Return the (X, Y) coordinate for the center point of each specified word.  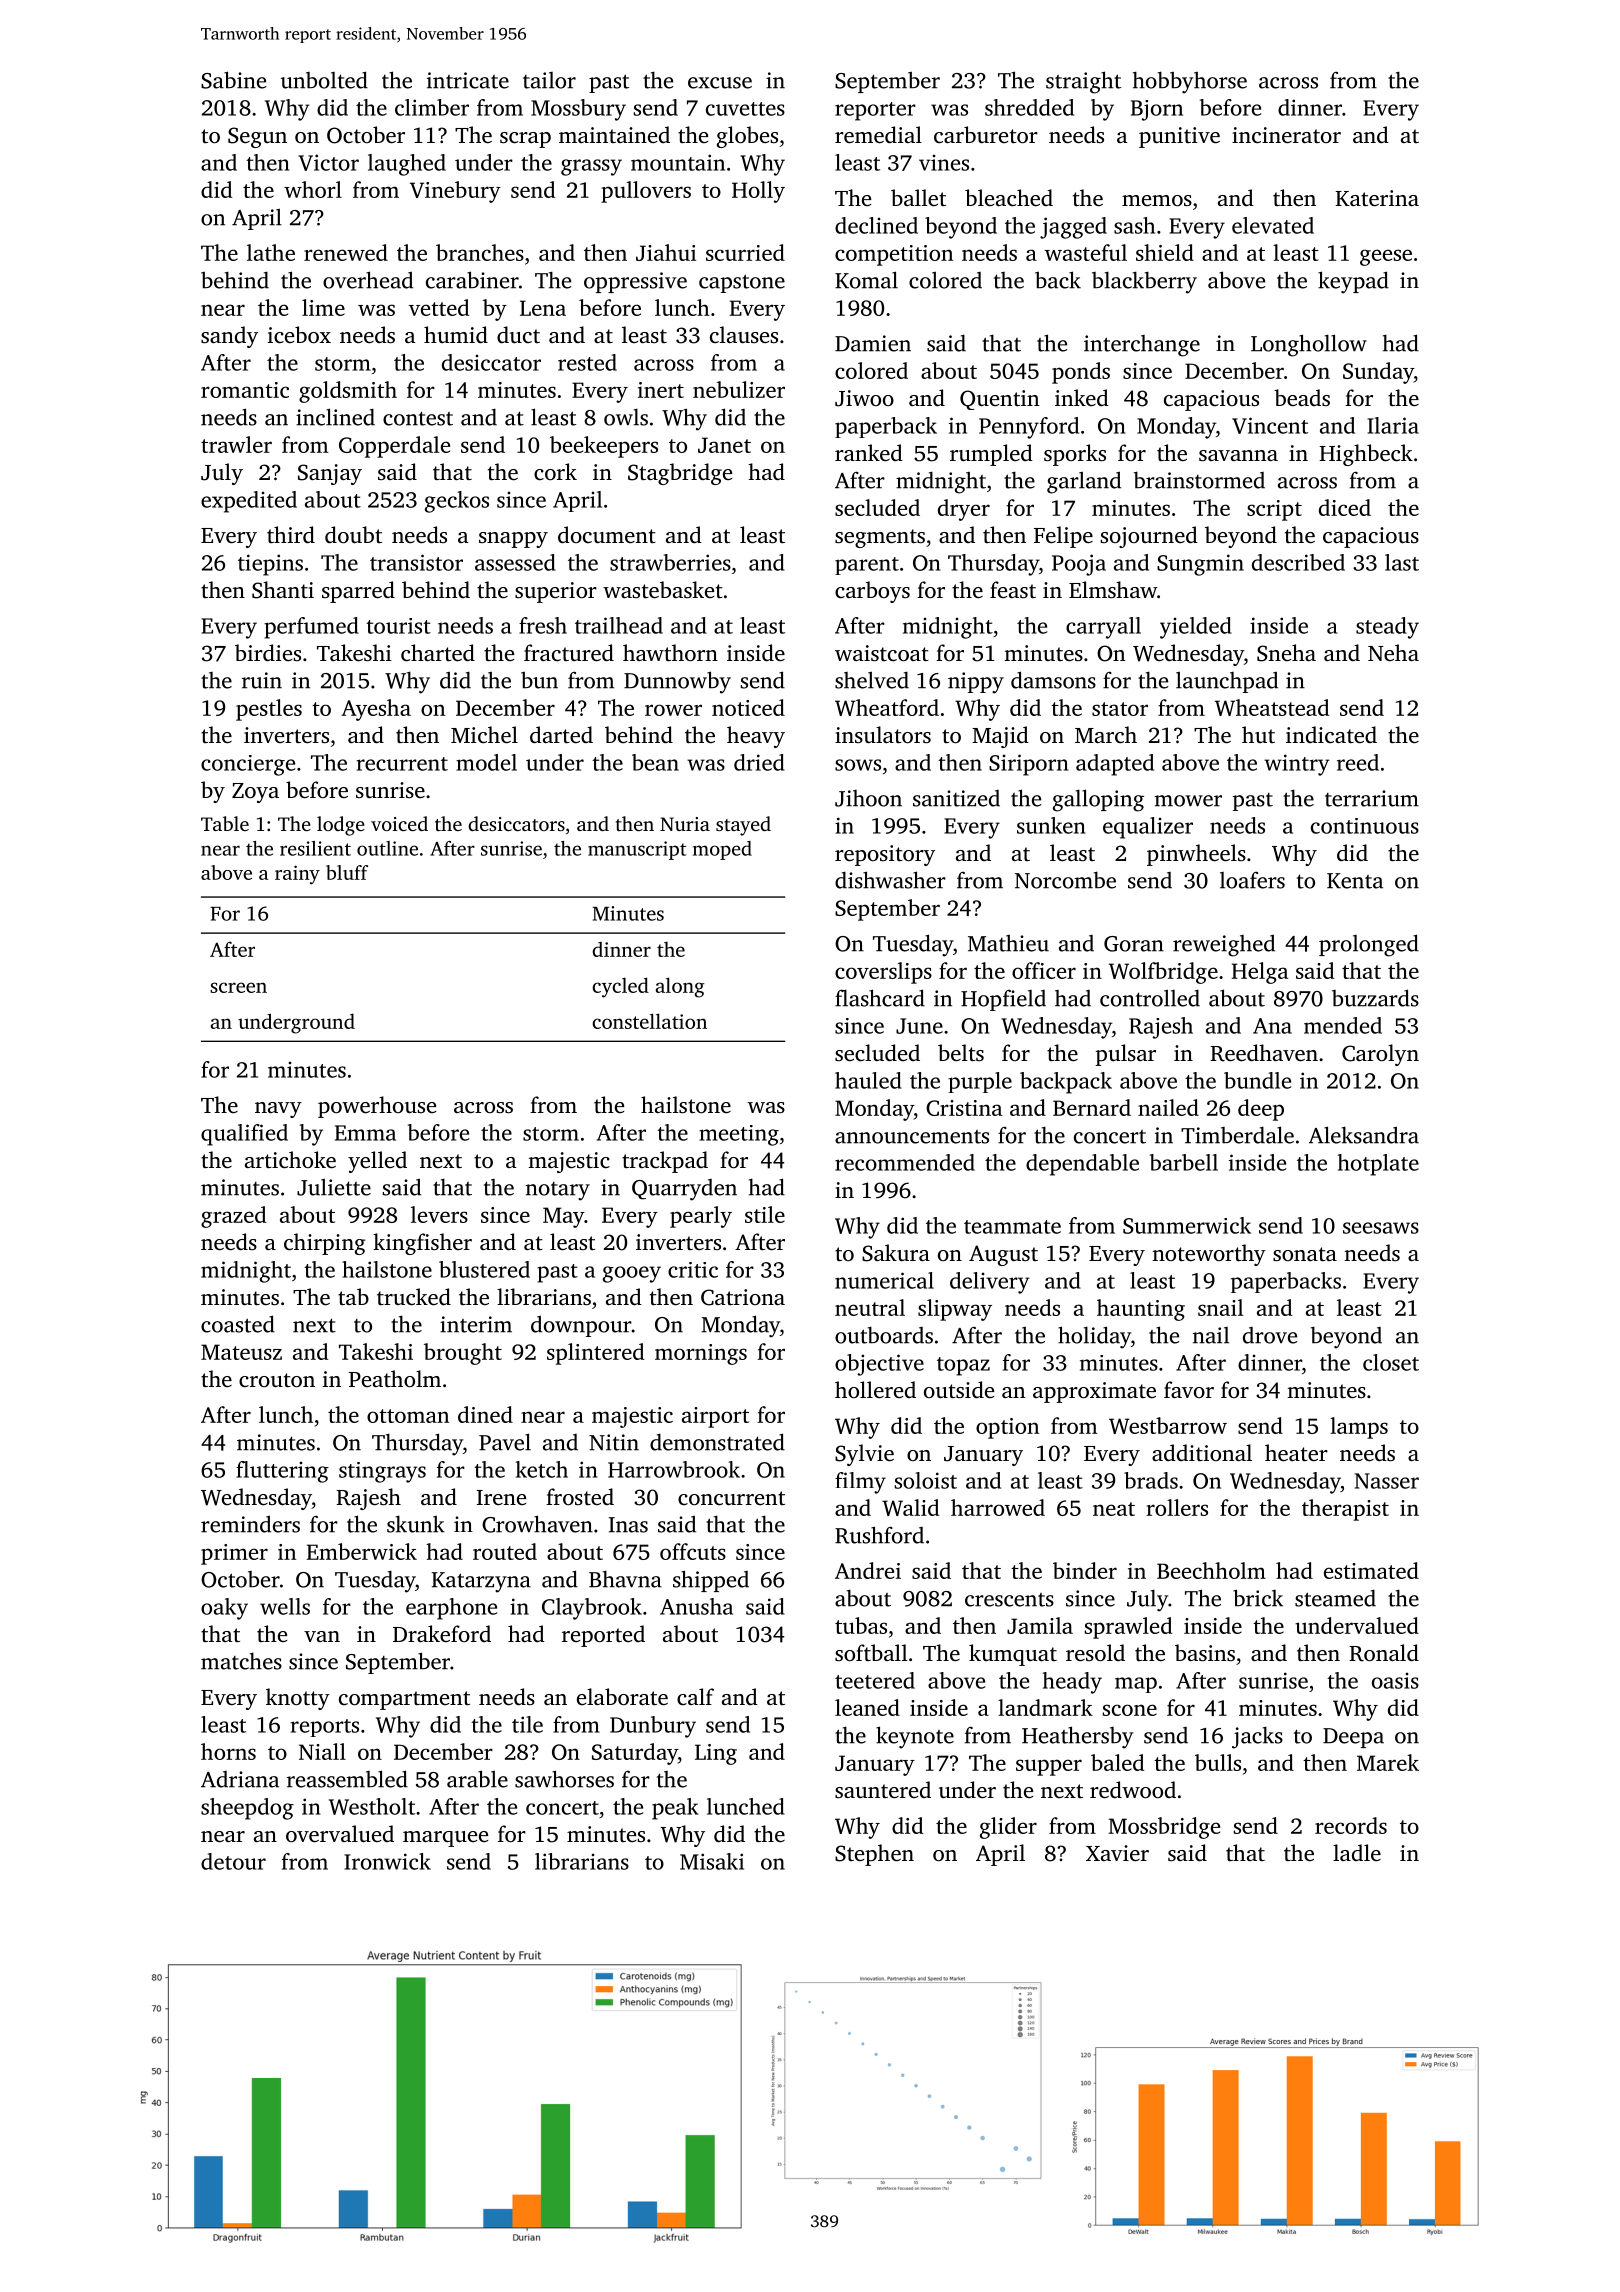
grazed (233, 1217)
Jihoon (868, 798)
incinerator (1286, 135)
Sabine (233, 80)
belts (961, 1053)
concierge (248, 765)
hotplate (1378, 1165)
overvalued (340, 1834)
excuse (720, 83)
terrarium (1372, 798)
